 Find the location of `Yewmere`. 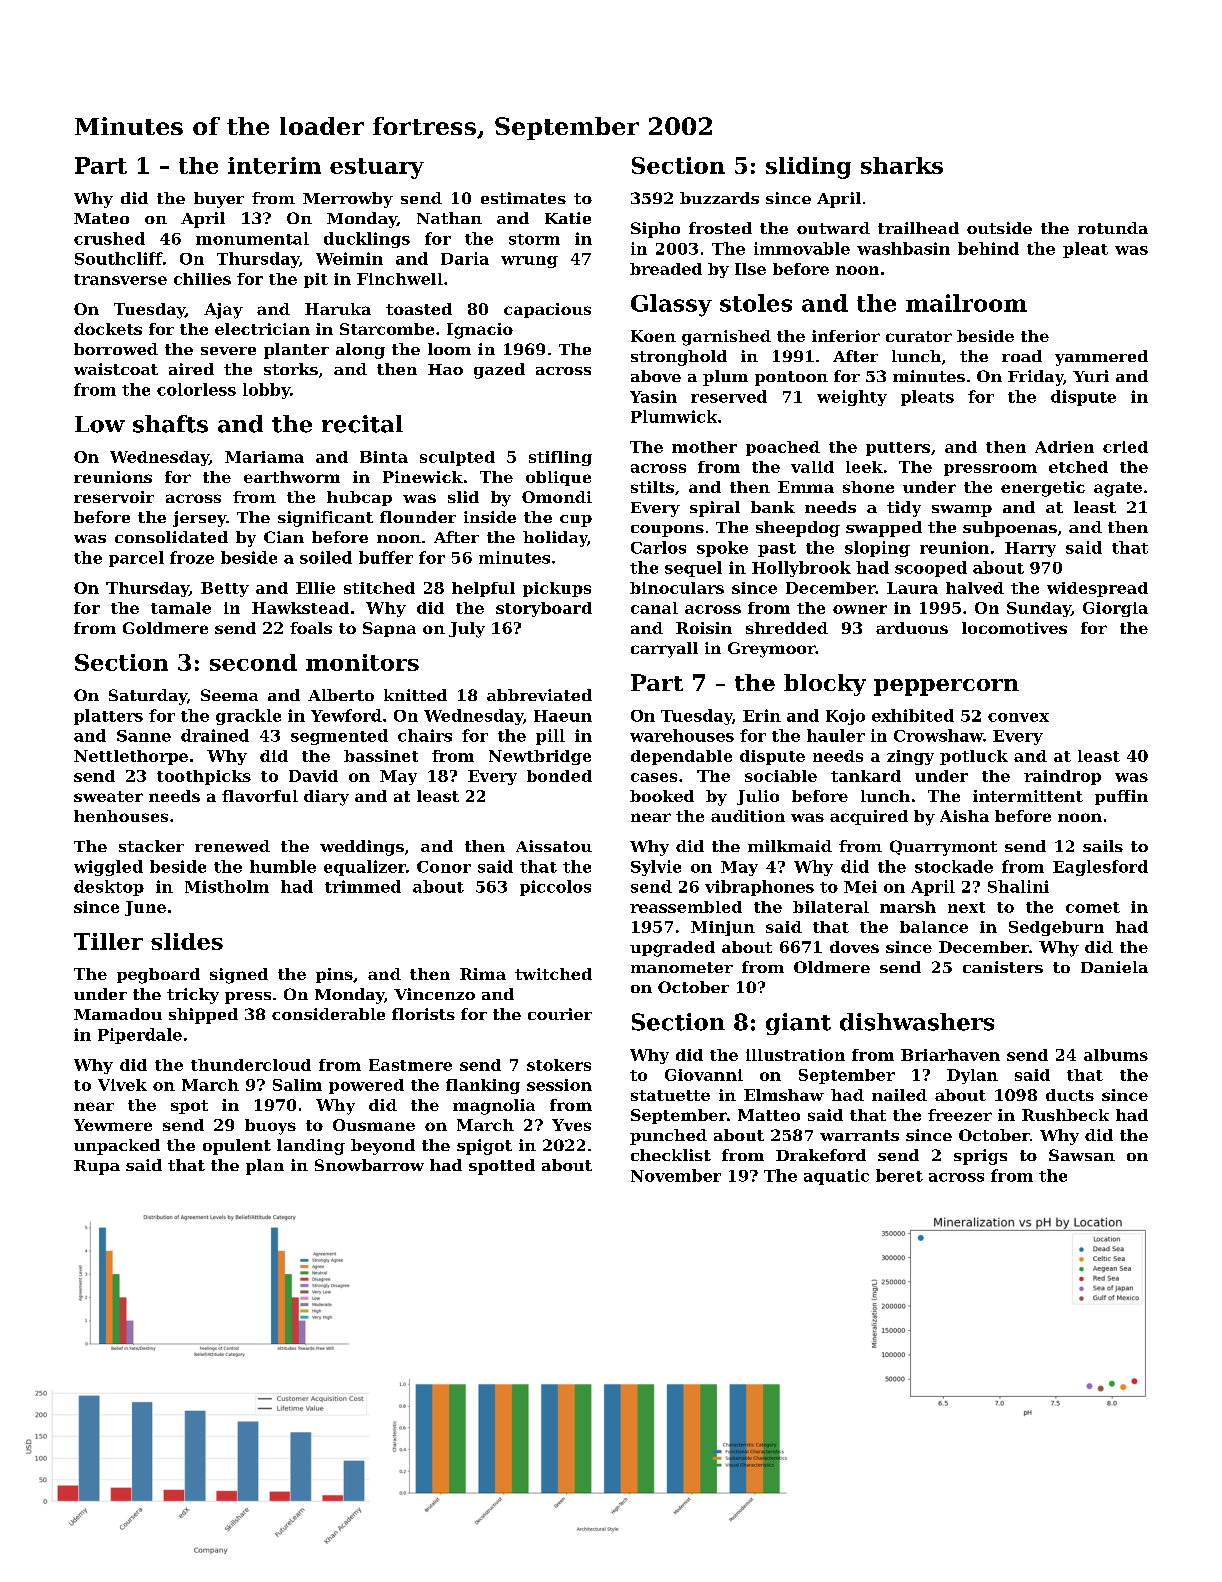

Yewmere is located at coordinates (113, 1125).
